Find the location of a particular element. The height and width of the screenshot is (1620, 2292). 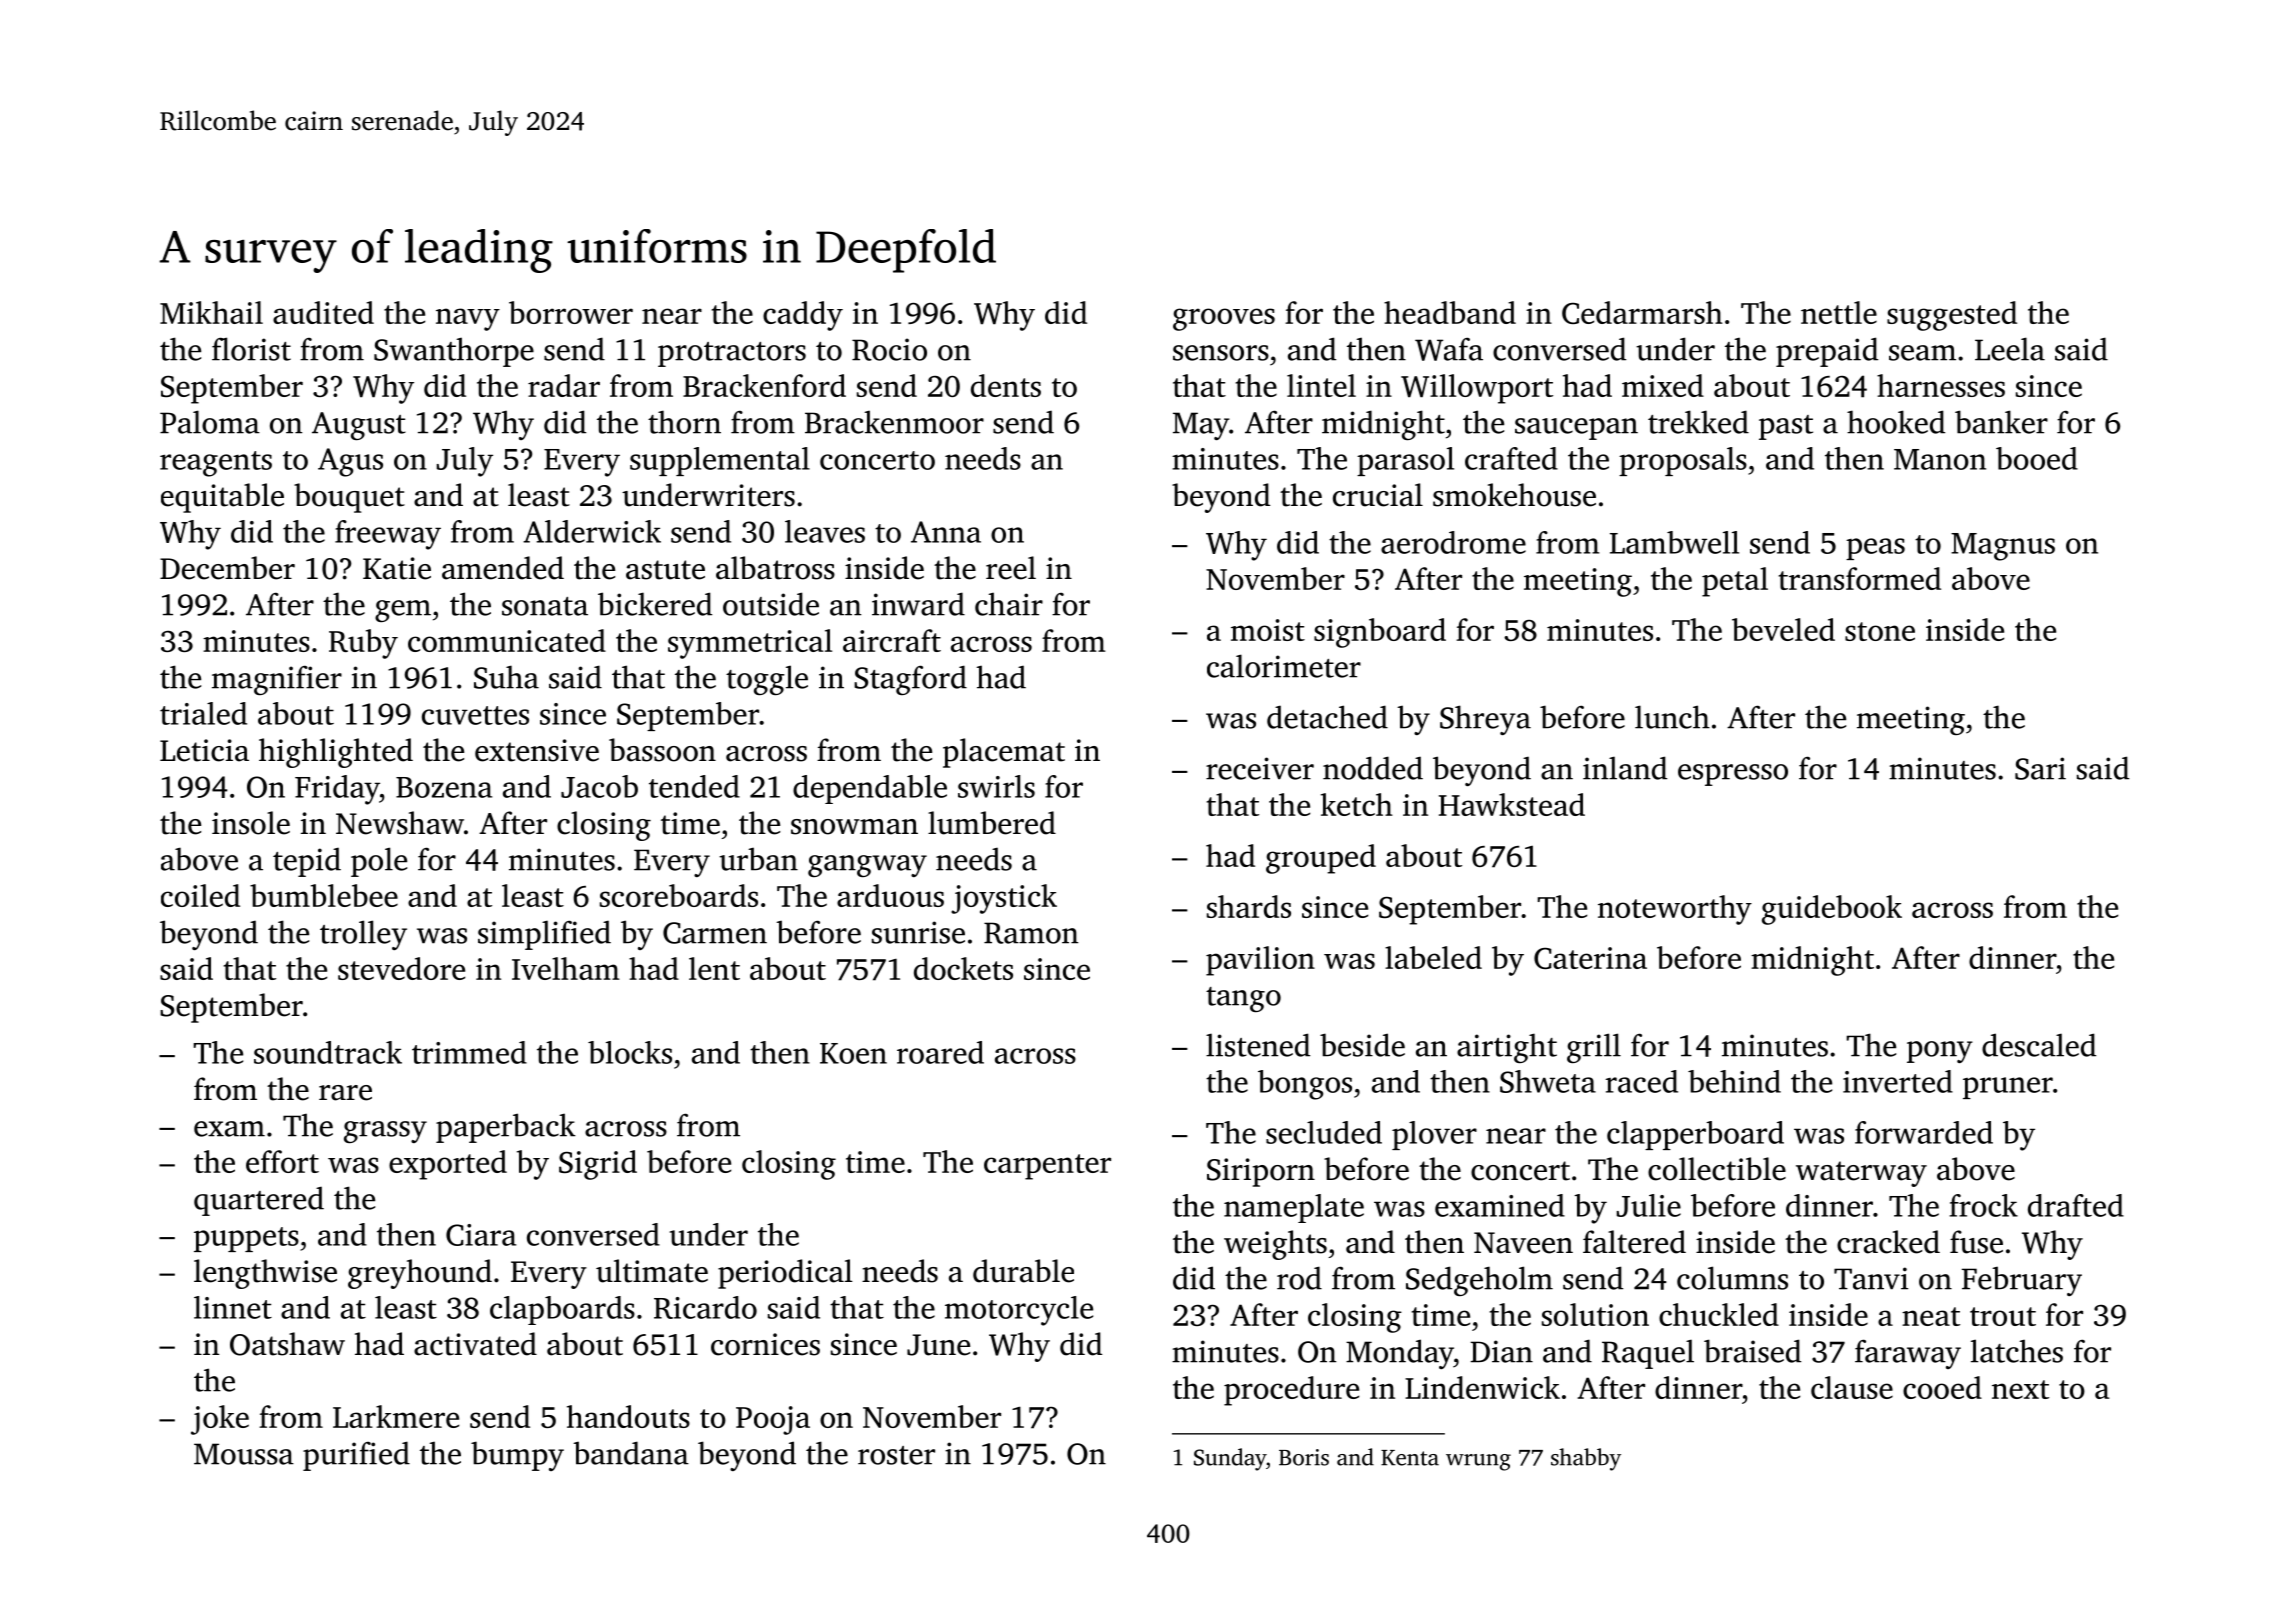

lumbered is located at coordinates (992, 823).
